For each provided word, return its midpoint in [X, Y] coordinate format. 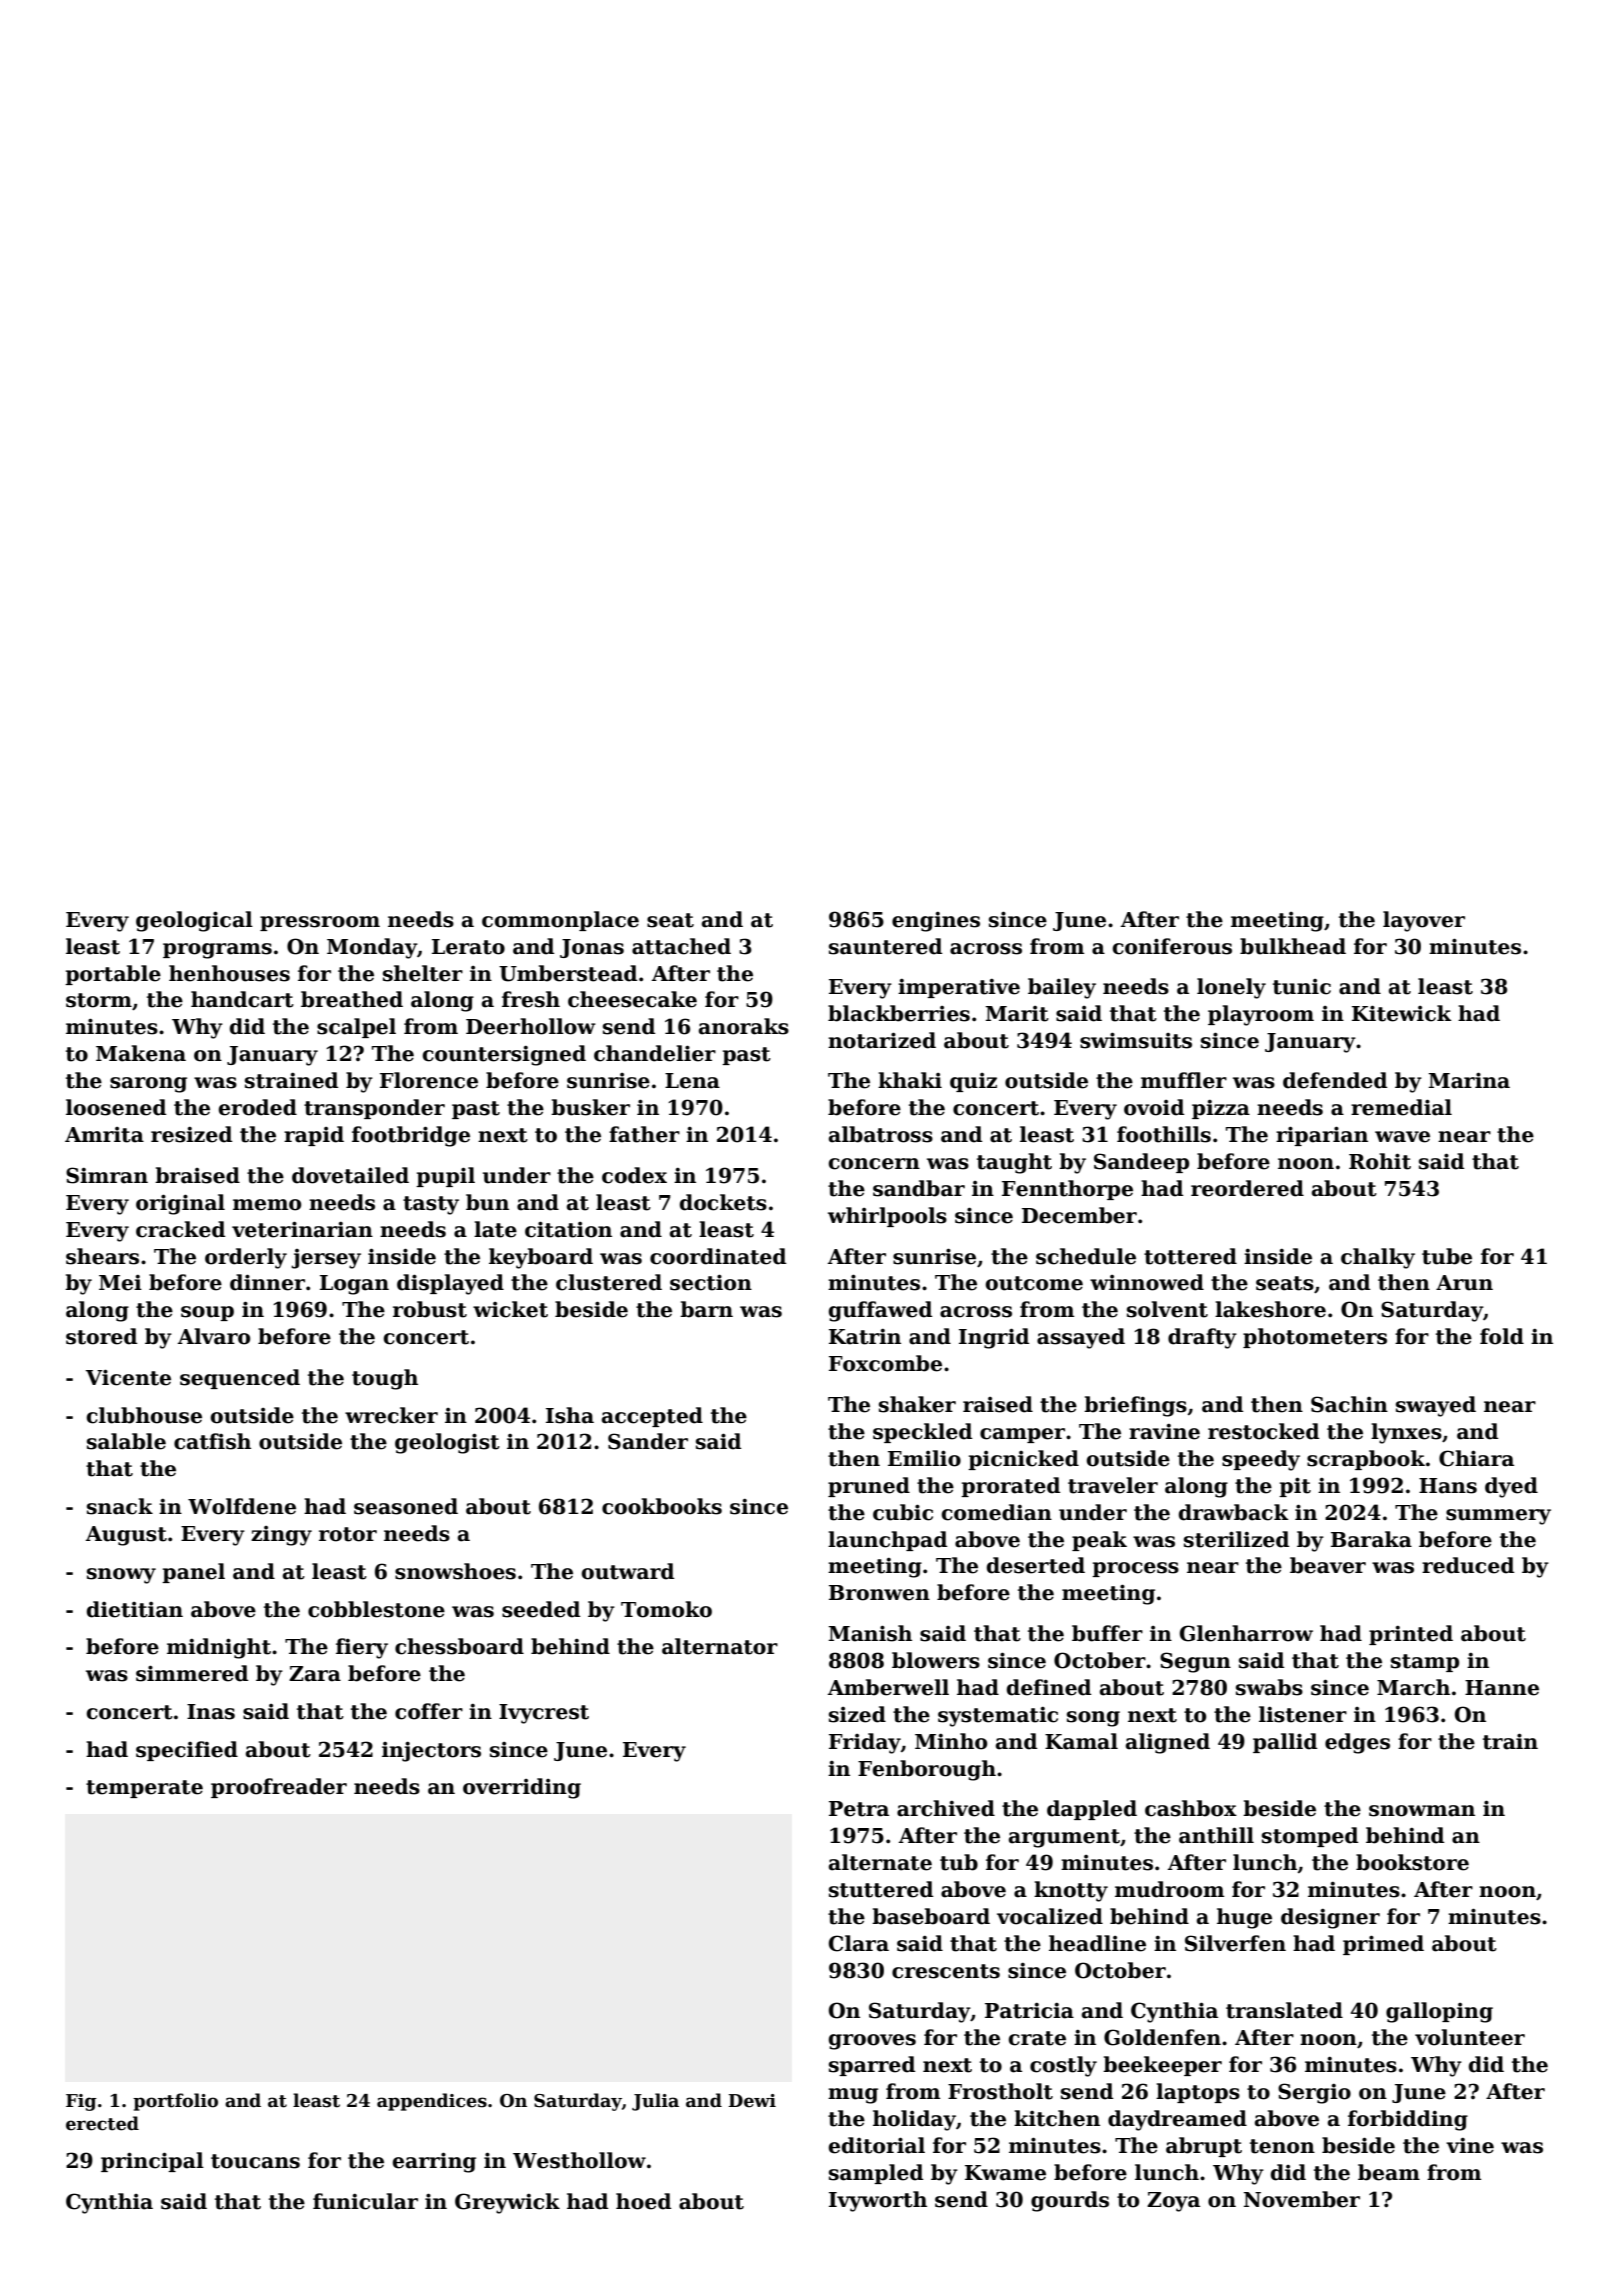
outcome [1034, 1283]
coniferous [1172, 946]
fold [1502, 1336]
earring [434, 2162]
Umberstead [568, 973]
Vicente [128, 1377]
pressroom [320, 923]
